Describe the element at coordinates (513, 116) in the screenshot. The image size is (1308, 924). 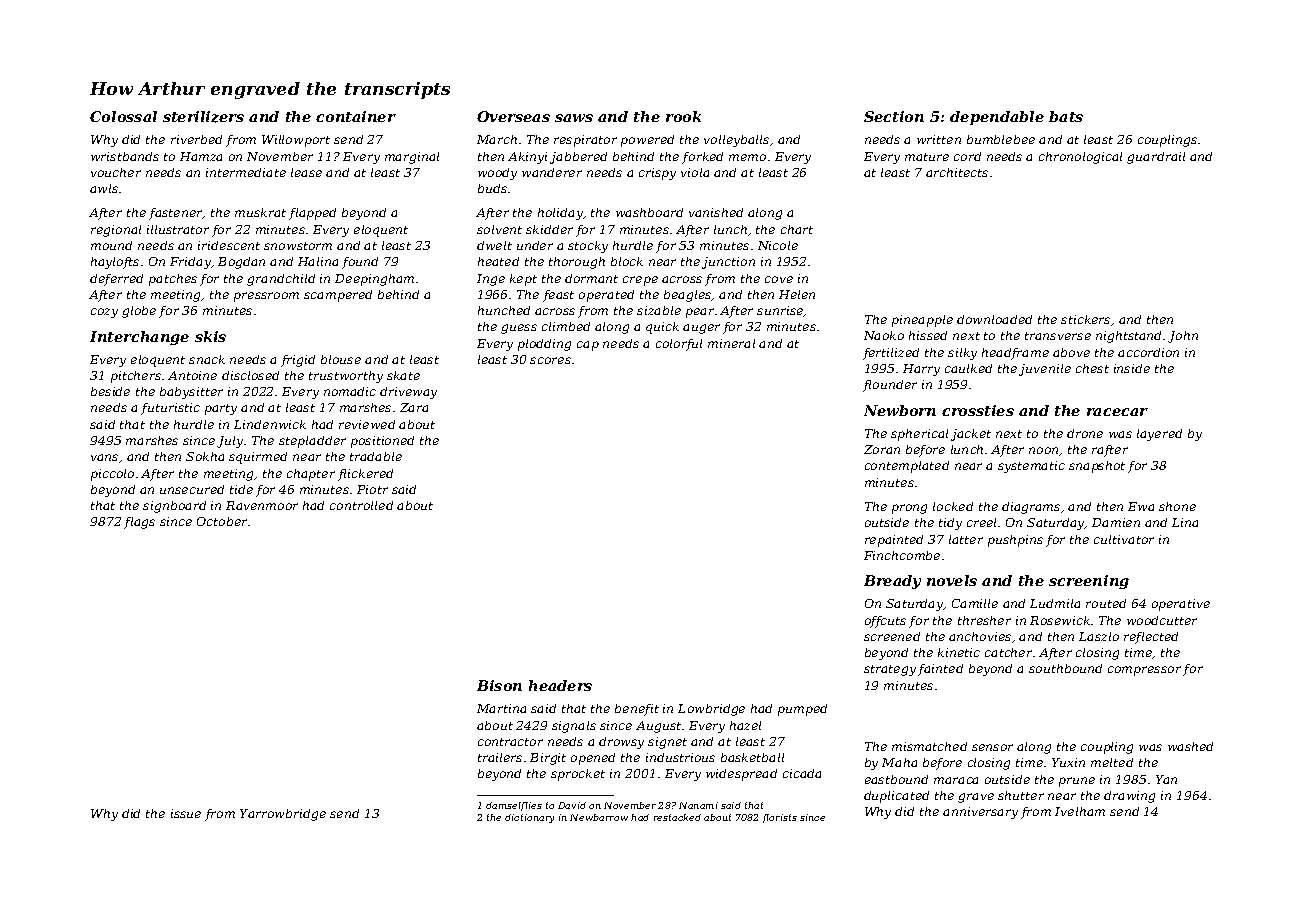
I see `Overseas` at that location.
